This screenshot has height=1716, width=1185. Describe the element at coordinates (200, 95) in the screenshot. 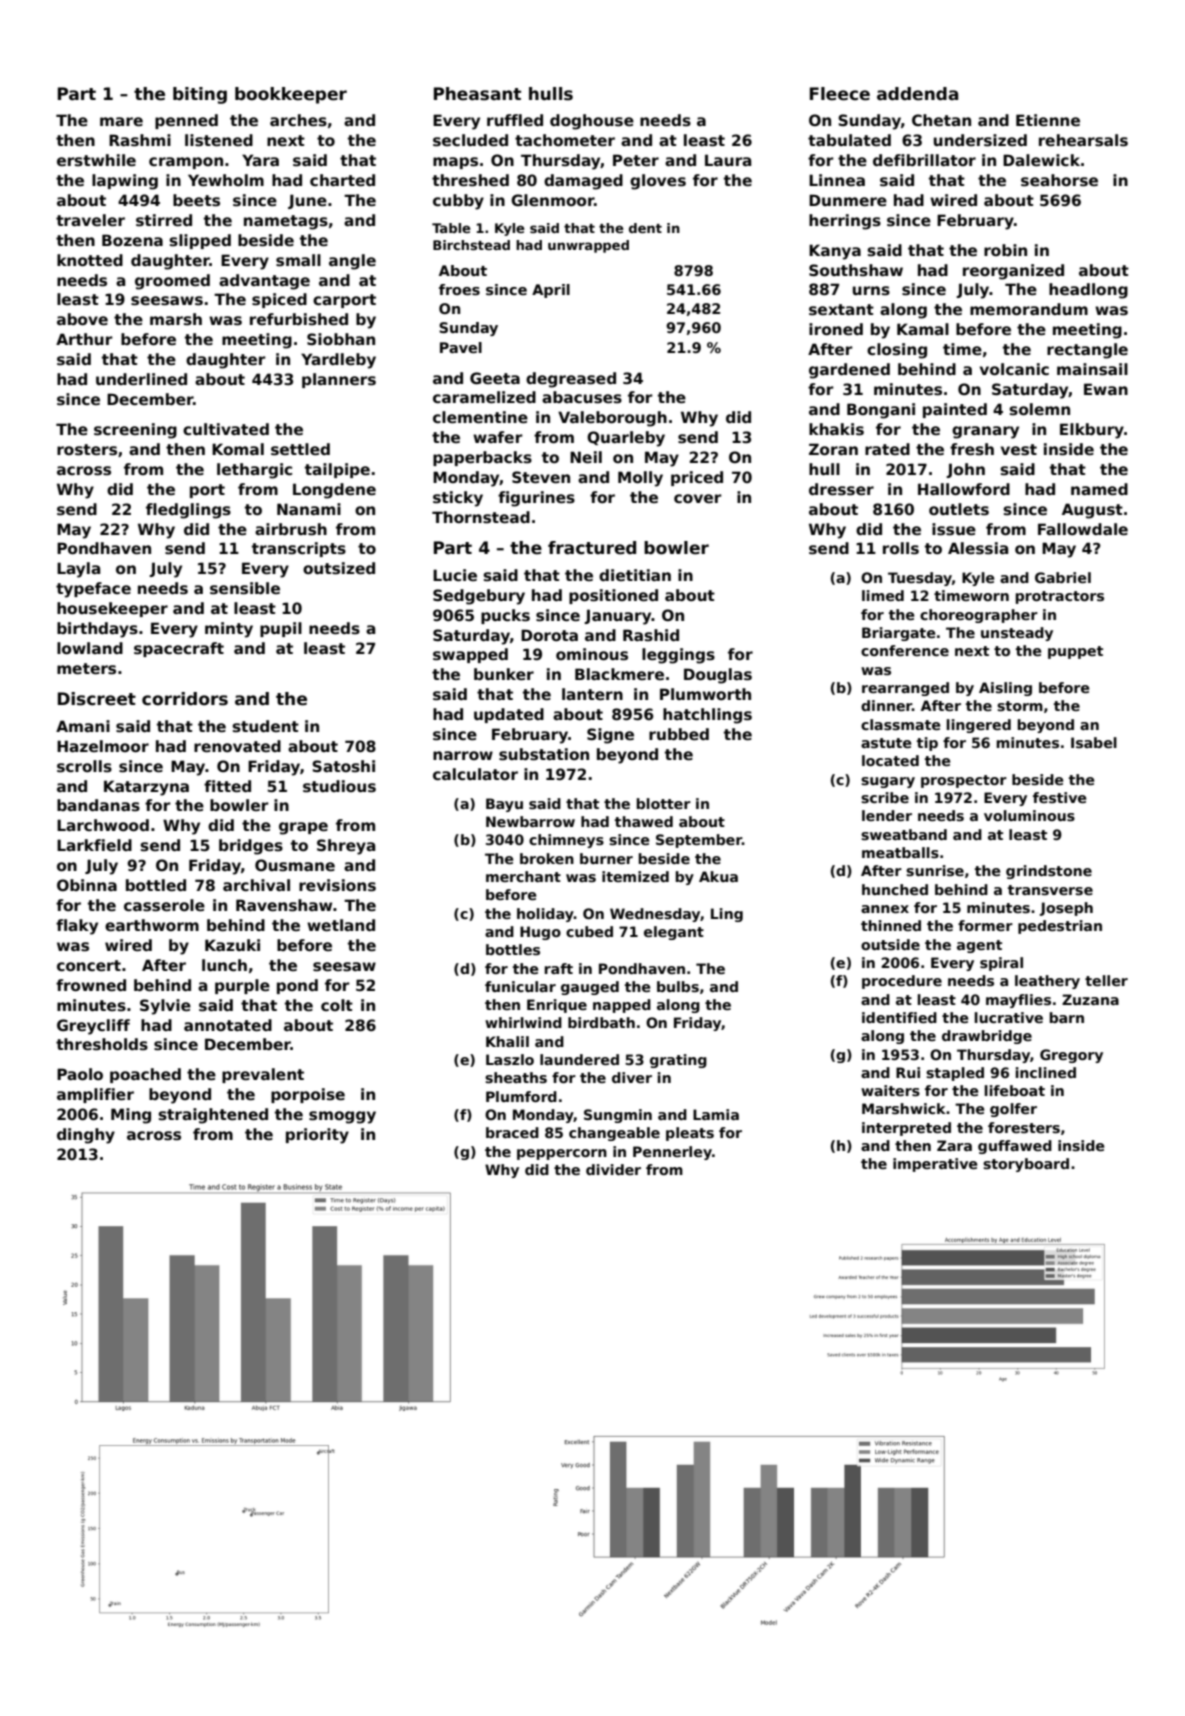

I see `biting` at that location.
